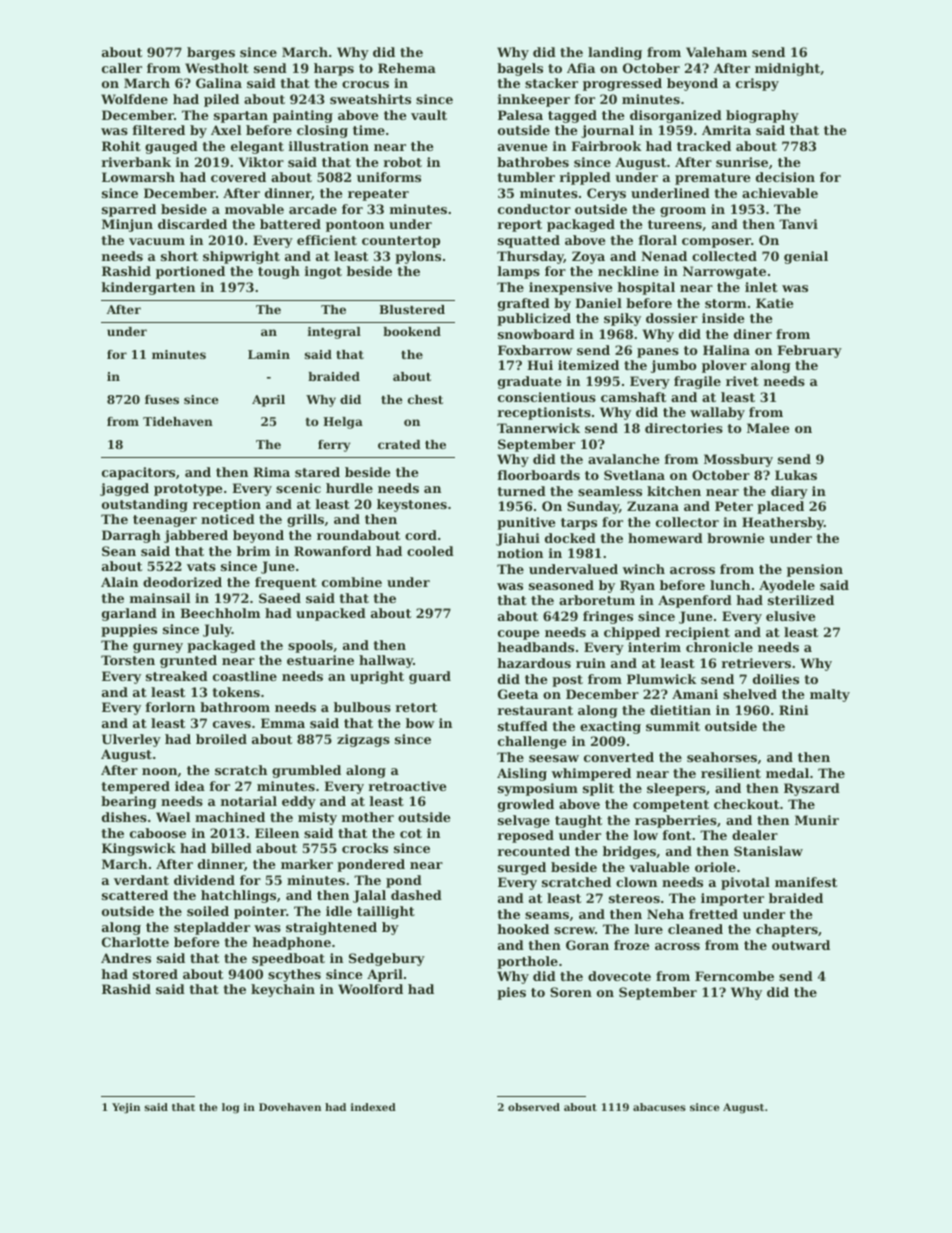 The image size is (952, 1233). What do you see at coordinates (572, 116) in the screenshot?
I see `tagged` at bounding box center [572, 116].
